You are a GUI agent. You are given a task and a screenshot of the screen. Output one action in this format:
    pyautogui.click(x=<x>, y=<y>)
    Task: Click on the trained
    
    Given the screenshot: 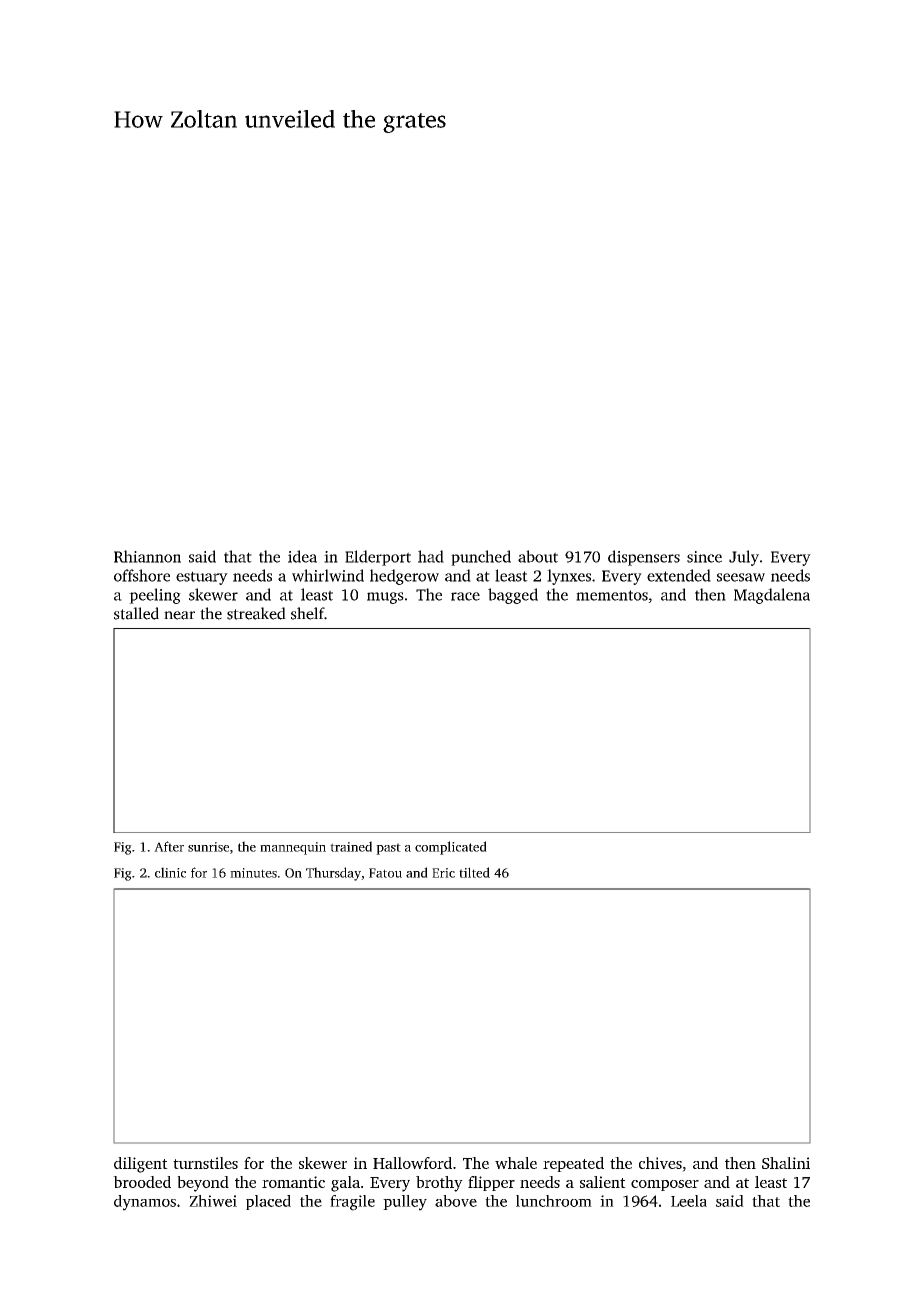 What is the action you would take?
    pyautogui.click(x=351, y=846)
